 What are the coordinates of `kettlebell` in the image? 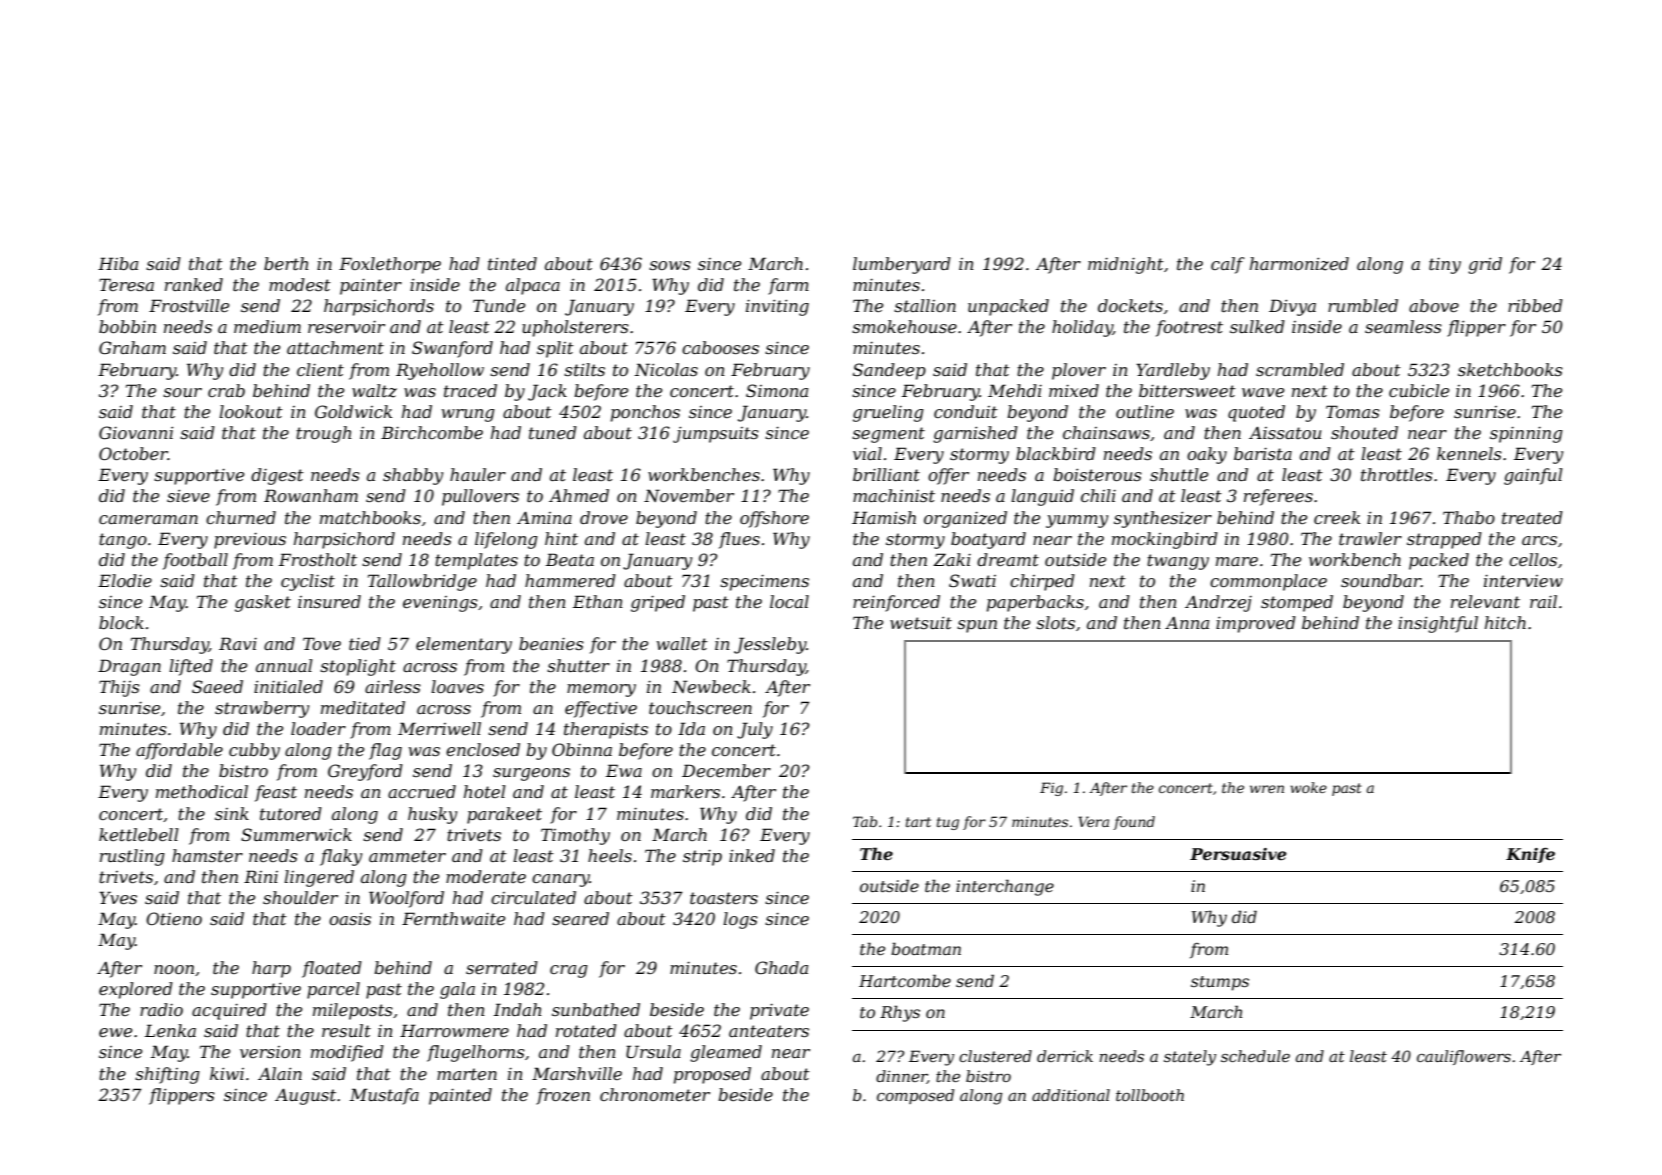 It's located at (139, 834).
